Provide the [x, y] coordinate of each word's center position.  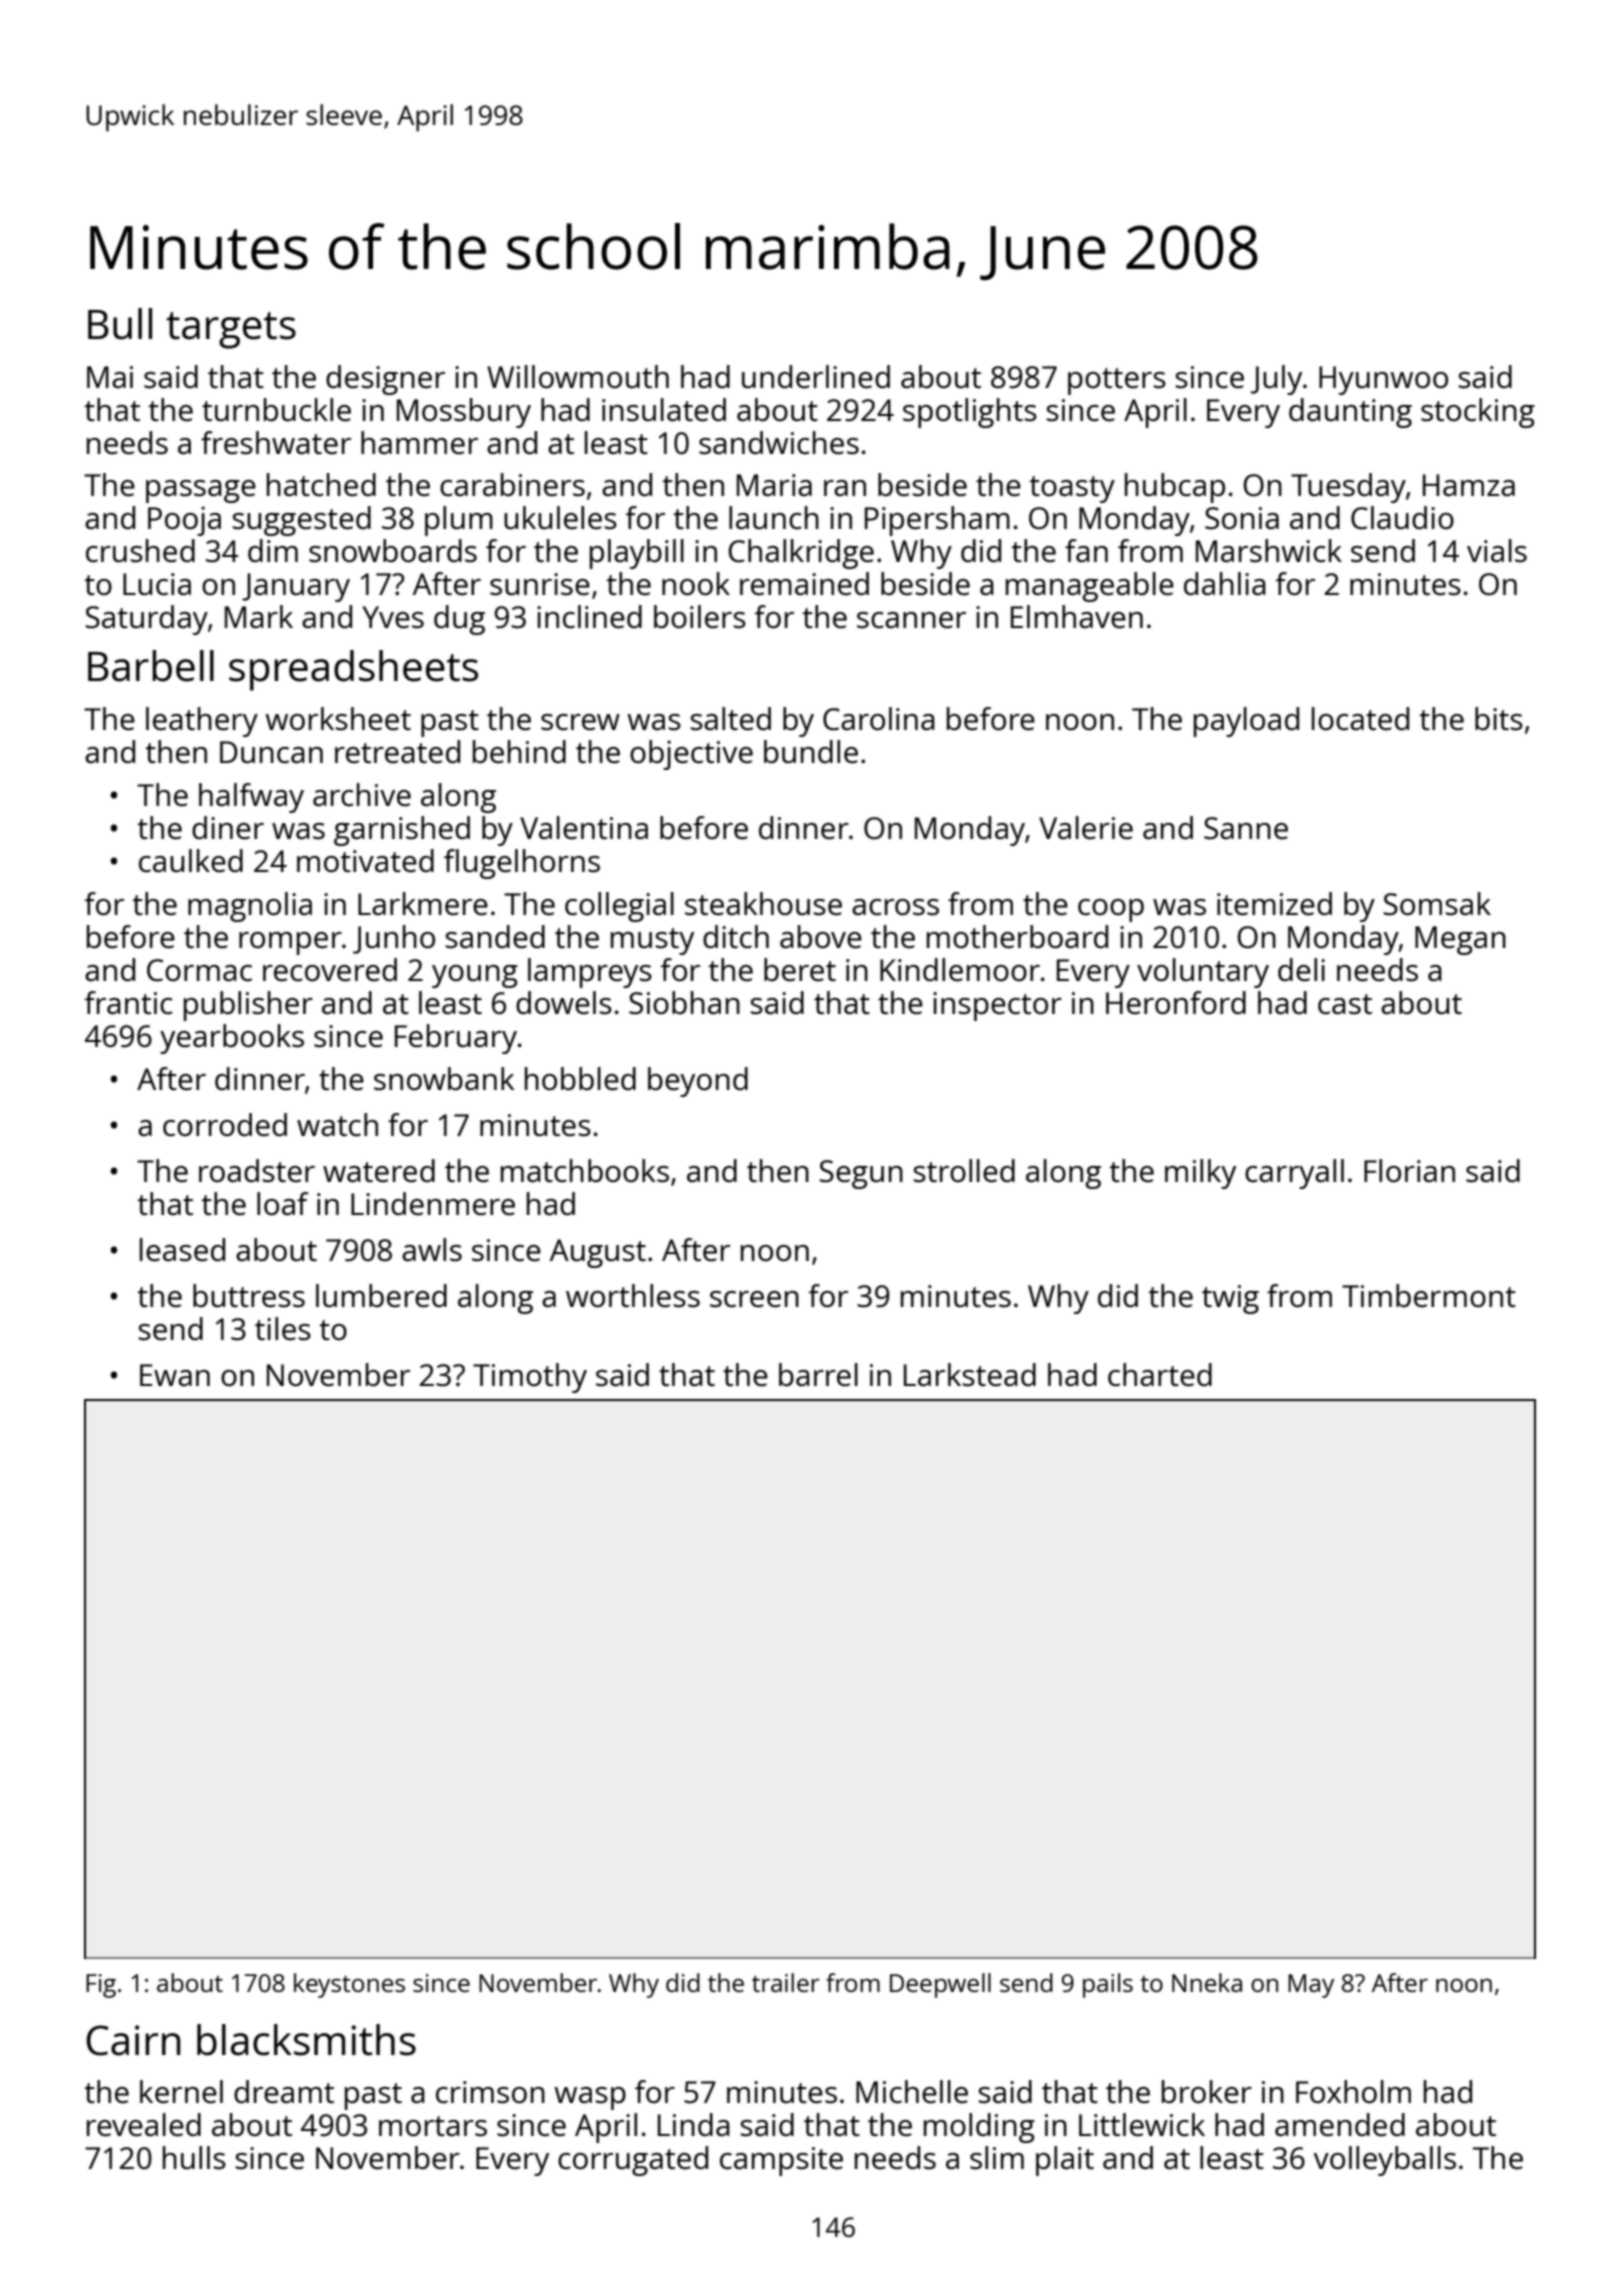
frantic [128, 1002]
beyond [698, 1082]
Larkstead [970, 1375]
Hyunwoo [1383, 380]
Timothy [530, 1378]
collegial [619, 907]
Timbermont [1429, 1296]
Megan [1460, 940]
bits [1499, 719]
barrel [818, 1375]
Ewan [175, 1375]
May [1311, 1986]
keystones [349, 1985]
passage [201, 491]
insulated [664, 410]
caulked [191, 861]
